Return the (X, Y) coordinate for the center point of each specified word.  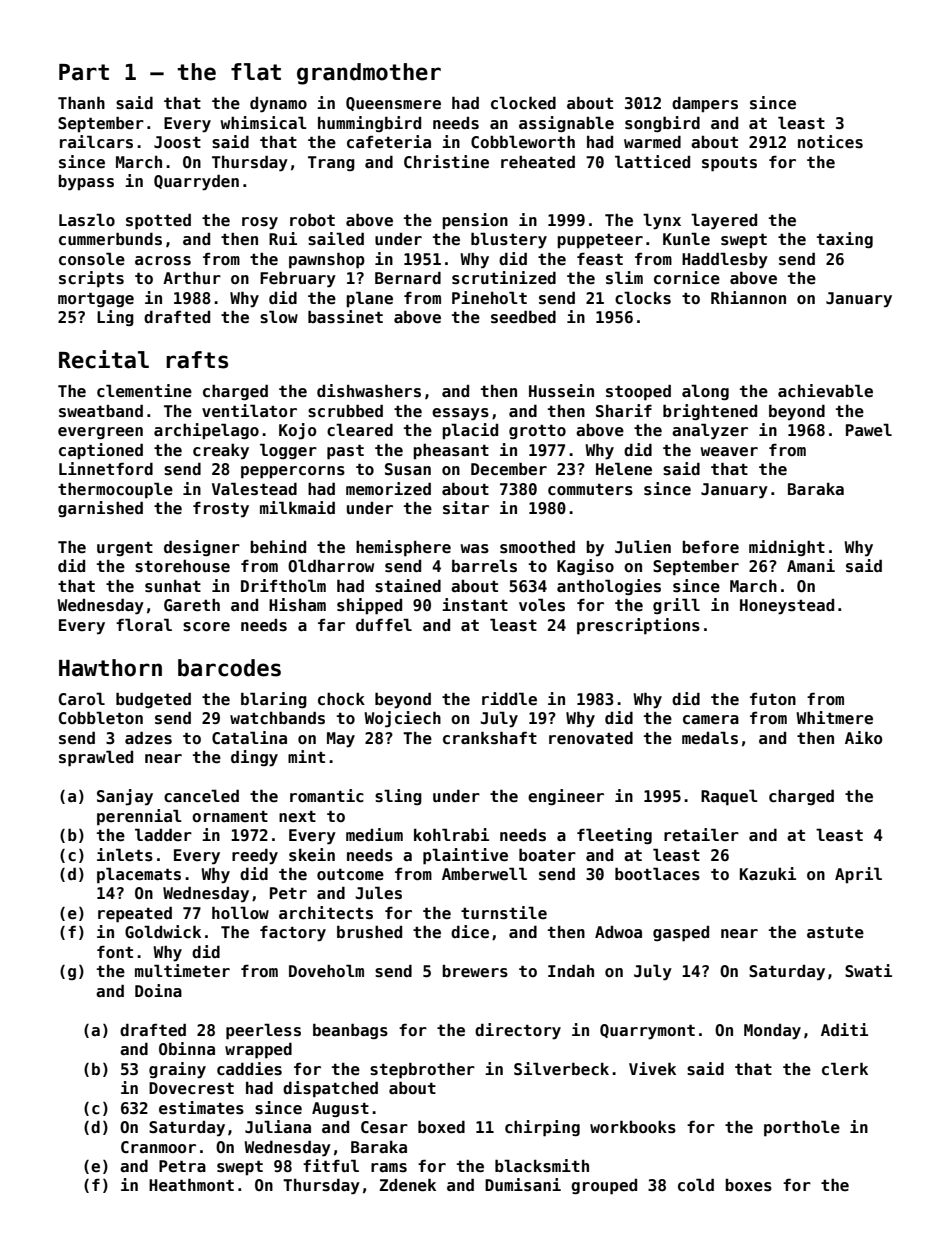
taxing (845, 240)
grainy (177, 1070)
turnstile (504, 913)
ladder (163, 834)
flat (256, 72)
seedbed (523, 317)
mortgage (96, 300)
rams (389, 1168)
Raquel (729, 797)
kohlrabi (451, 834)
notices (830, 142)
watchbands (277, 718)
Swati (868, 970)
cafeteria (389, 142)
